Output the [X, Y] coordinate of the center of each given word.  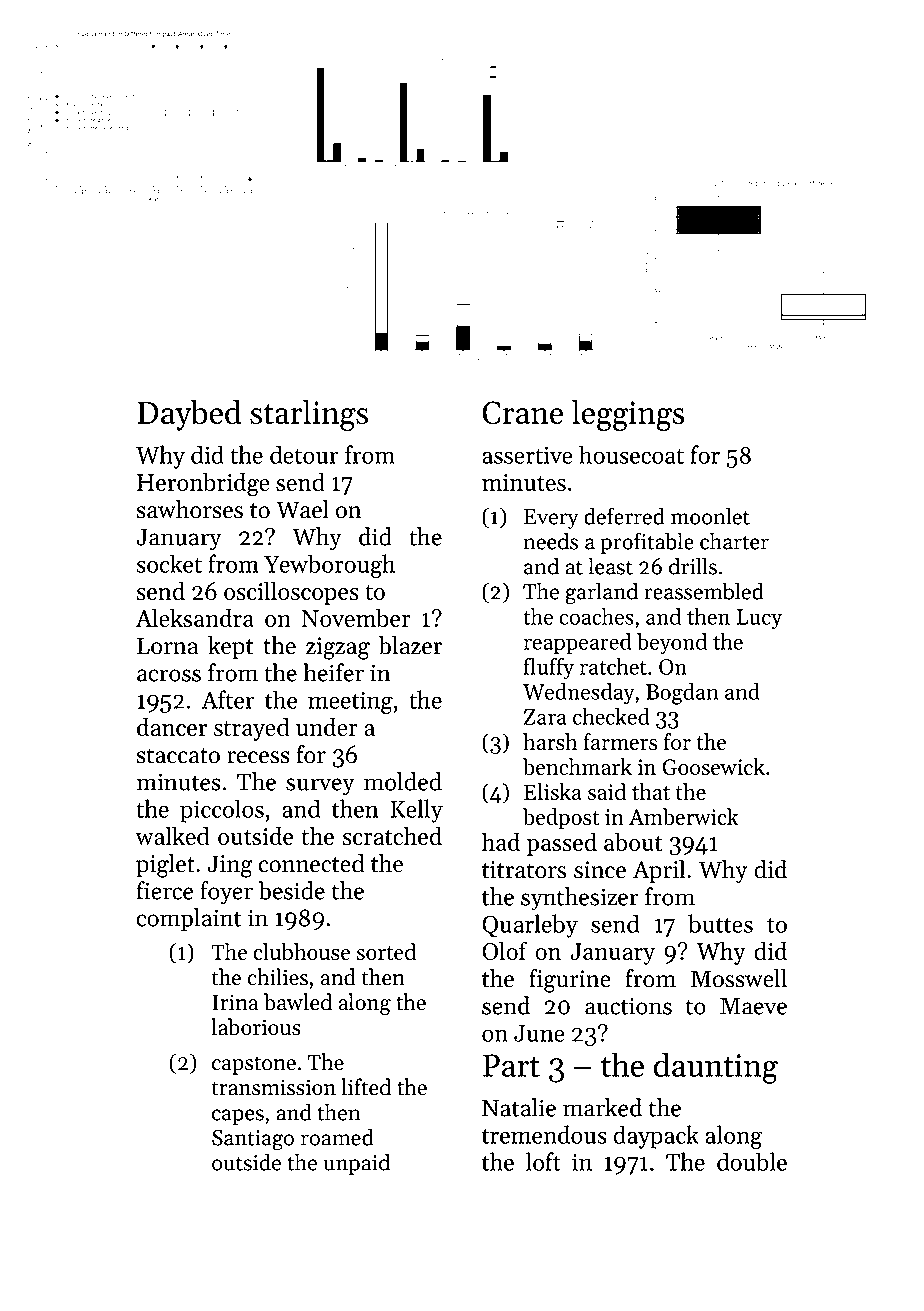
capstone [254, 1065]
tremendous [544, 1134]
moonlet [710, 516]
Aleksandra [195, 617]
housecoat [631, 454]
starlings [309, 415]
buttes [720, 923]
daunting [716, 1068]
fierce [165, 890]
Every [551, 519]
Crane [522, 412]
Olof [504, 950]
